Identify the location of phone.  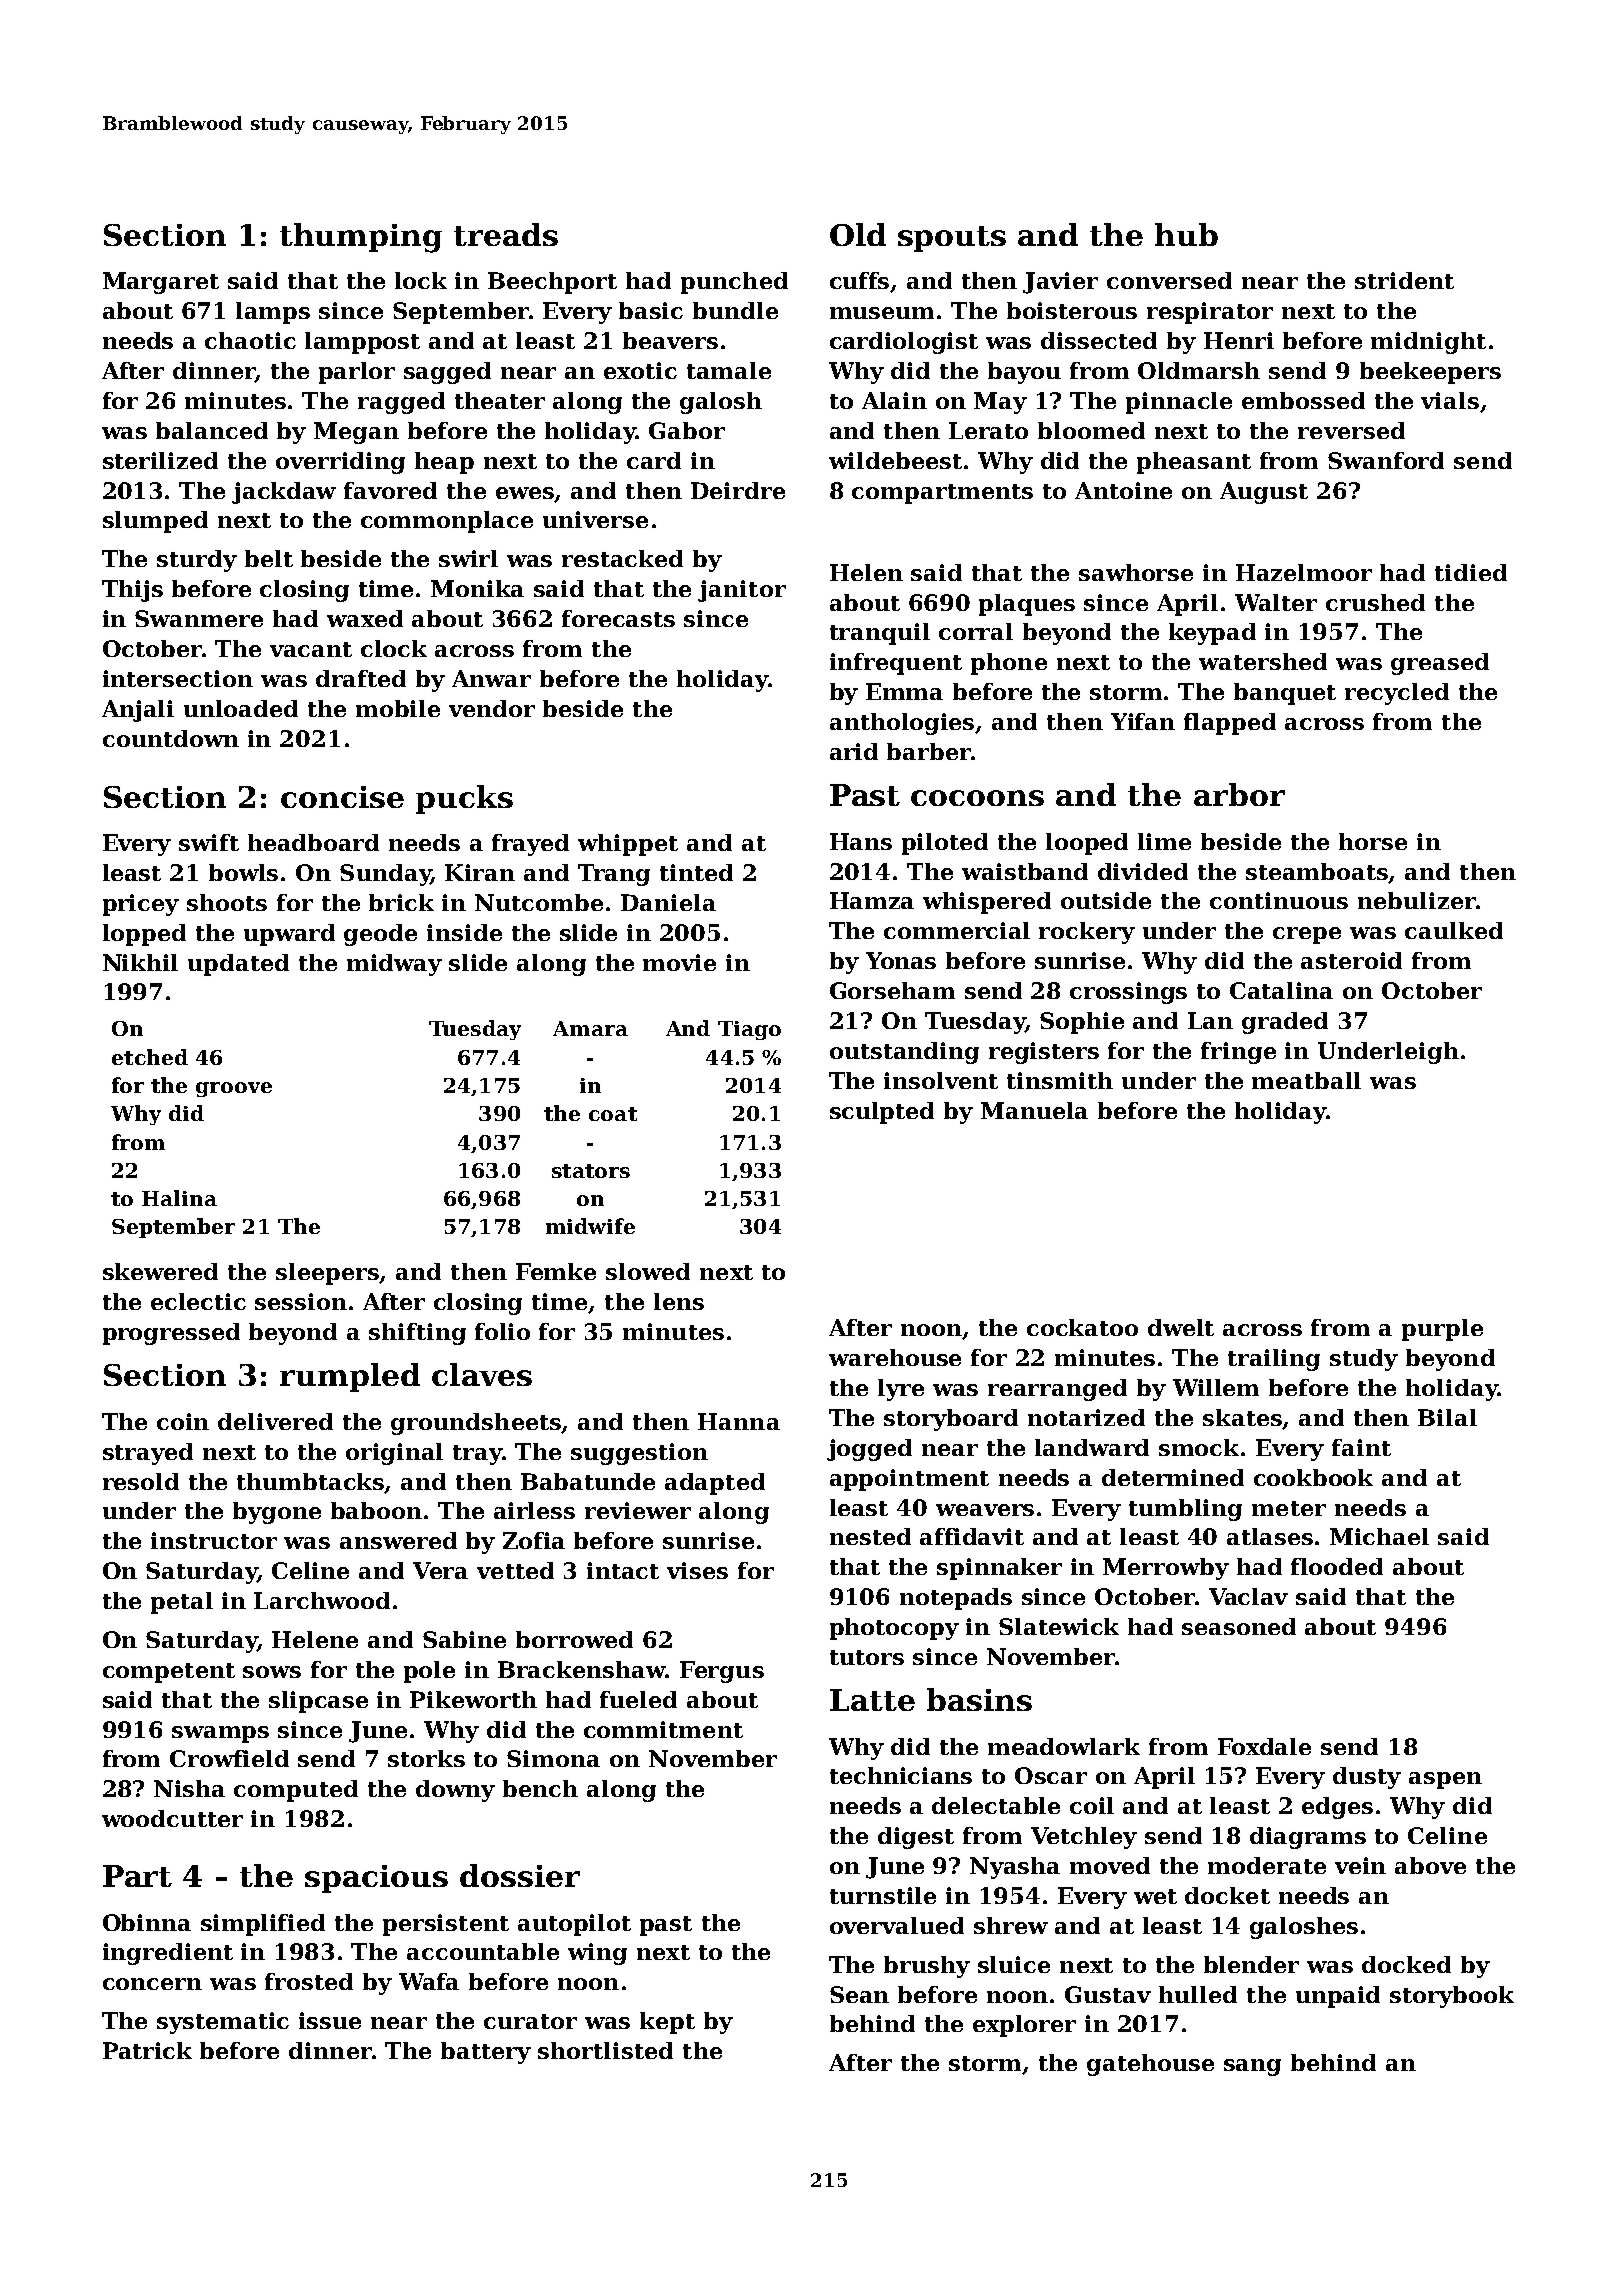
(1009, 664).
